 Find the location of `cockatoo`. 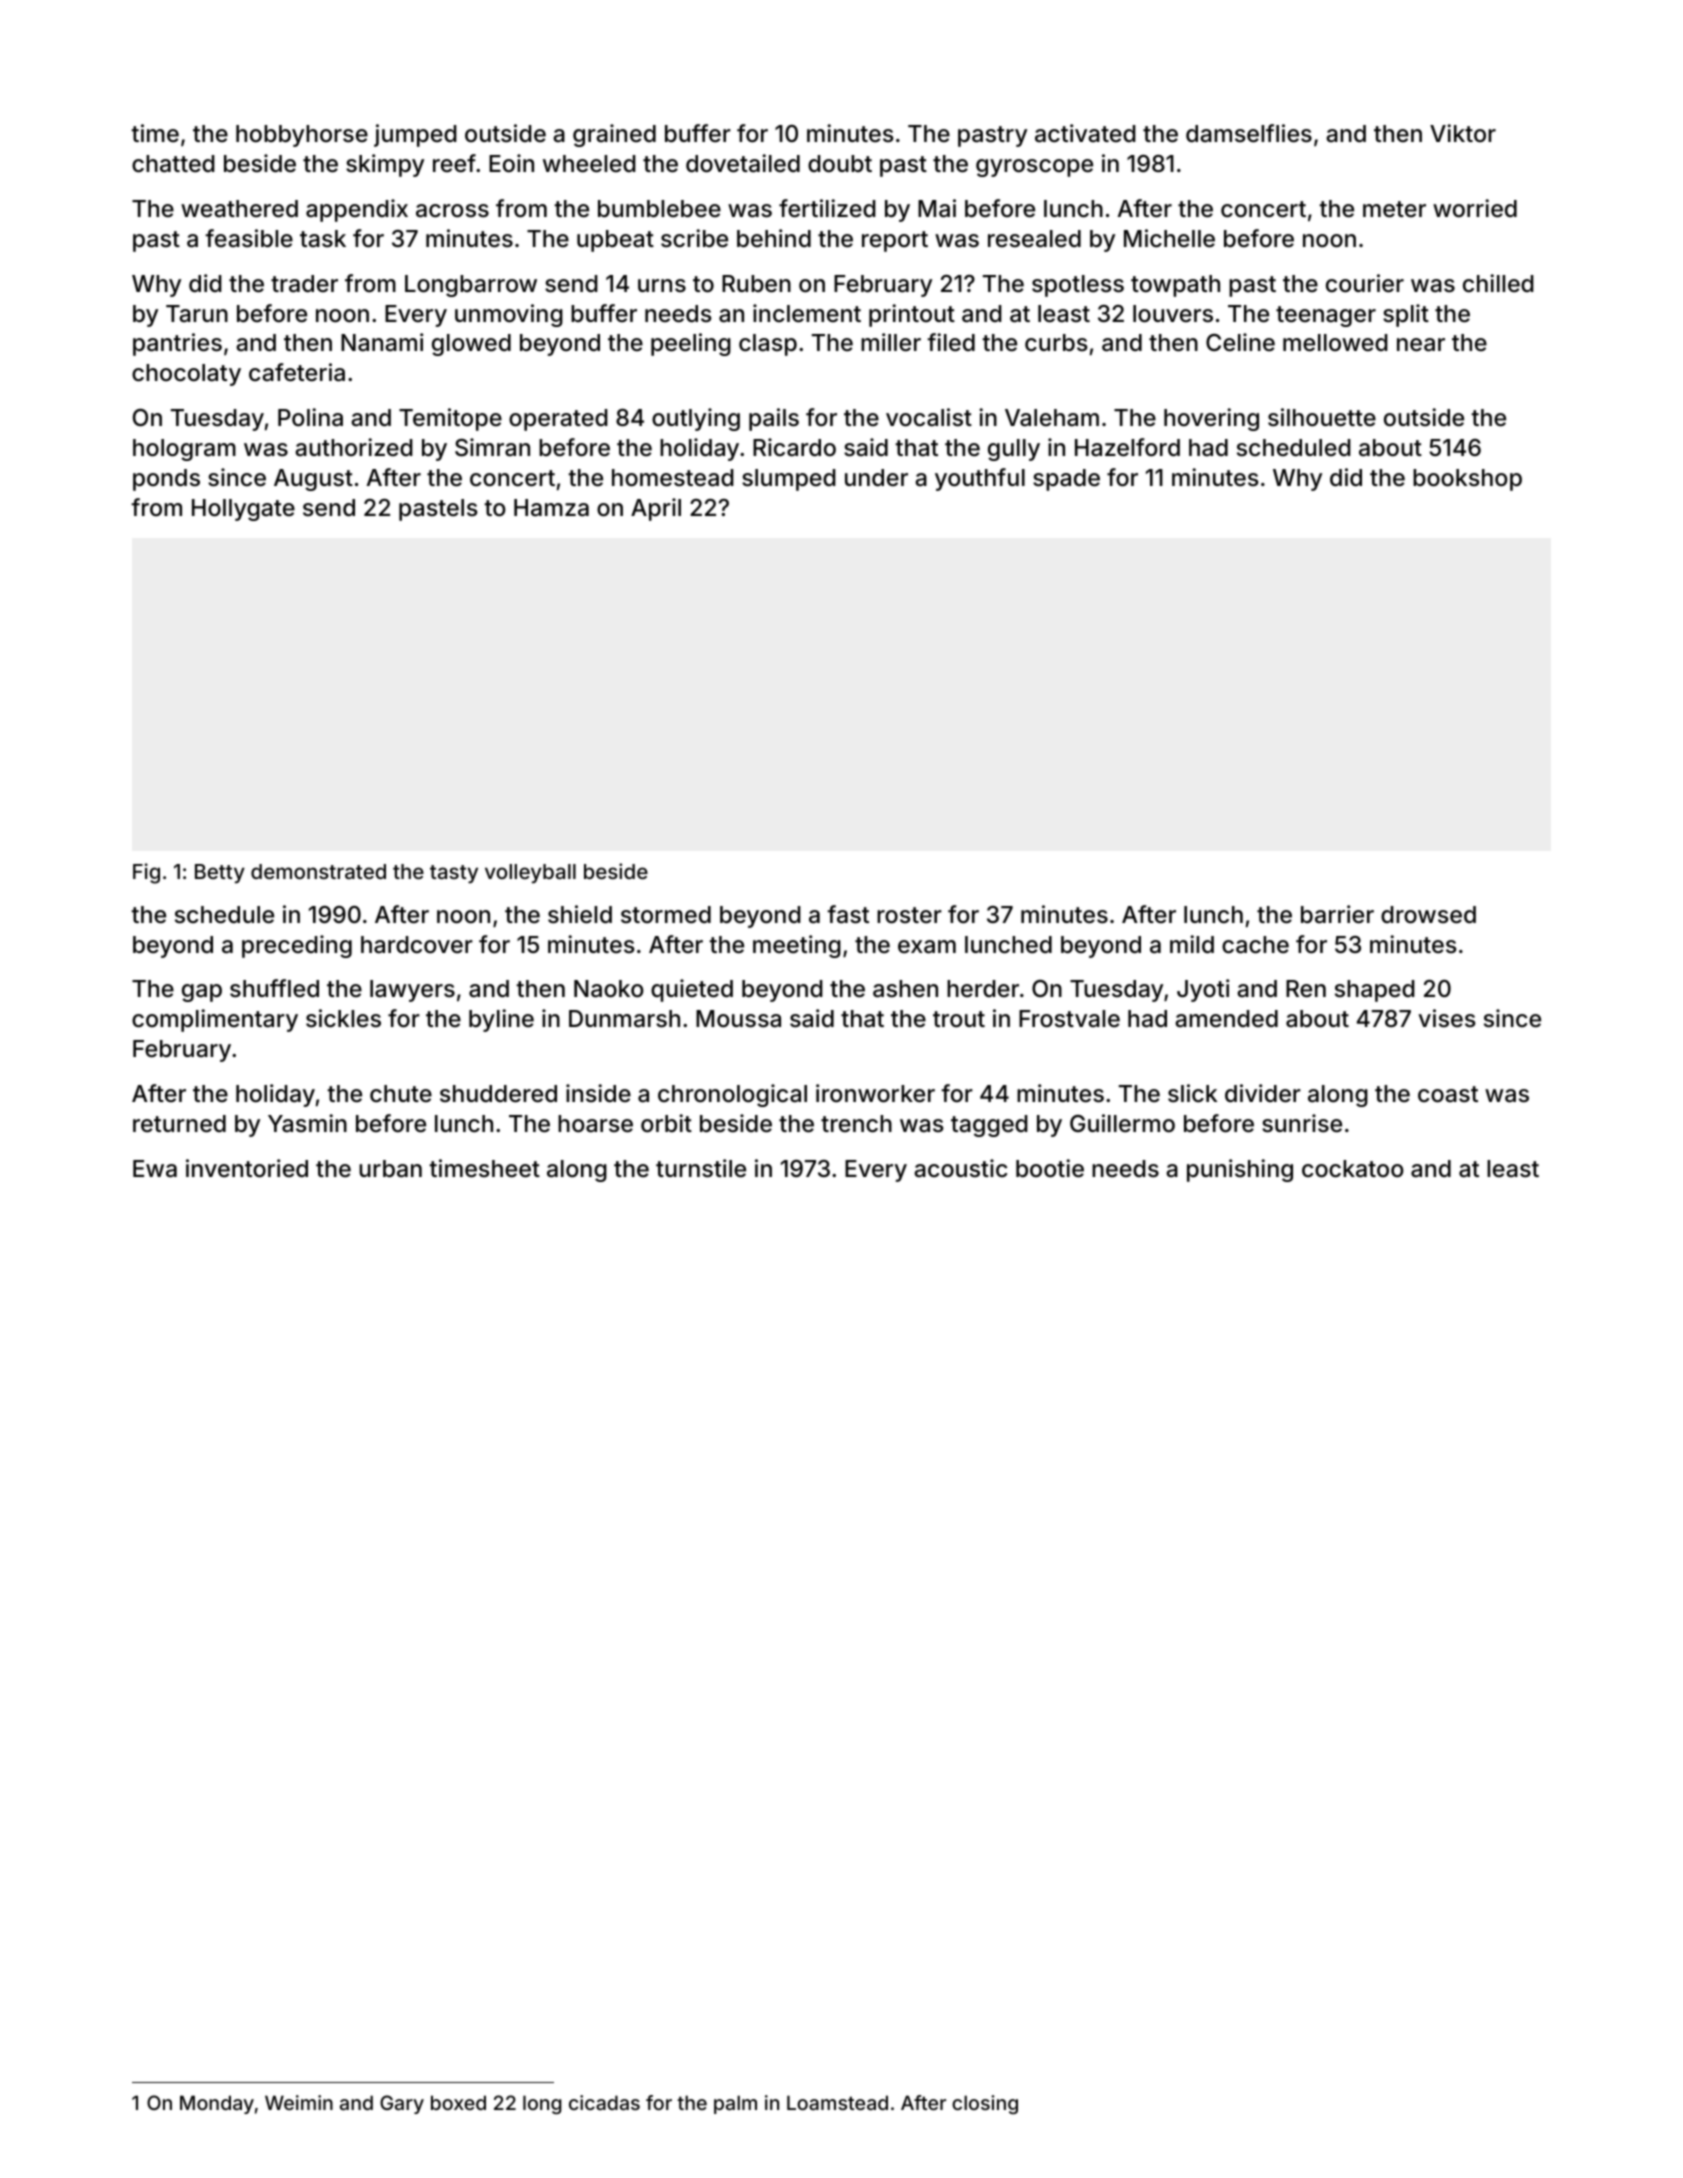

cockatoo is located at coordinates (1353, 1169).
